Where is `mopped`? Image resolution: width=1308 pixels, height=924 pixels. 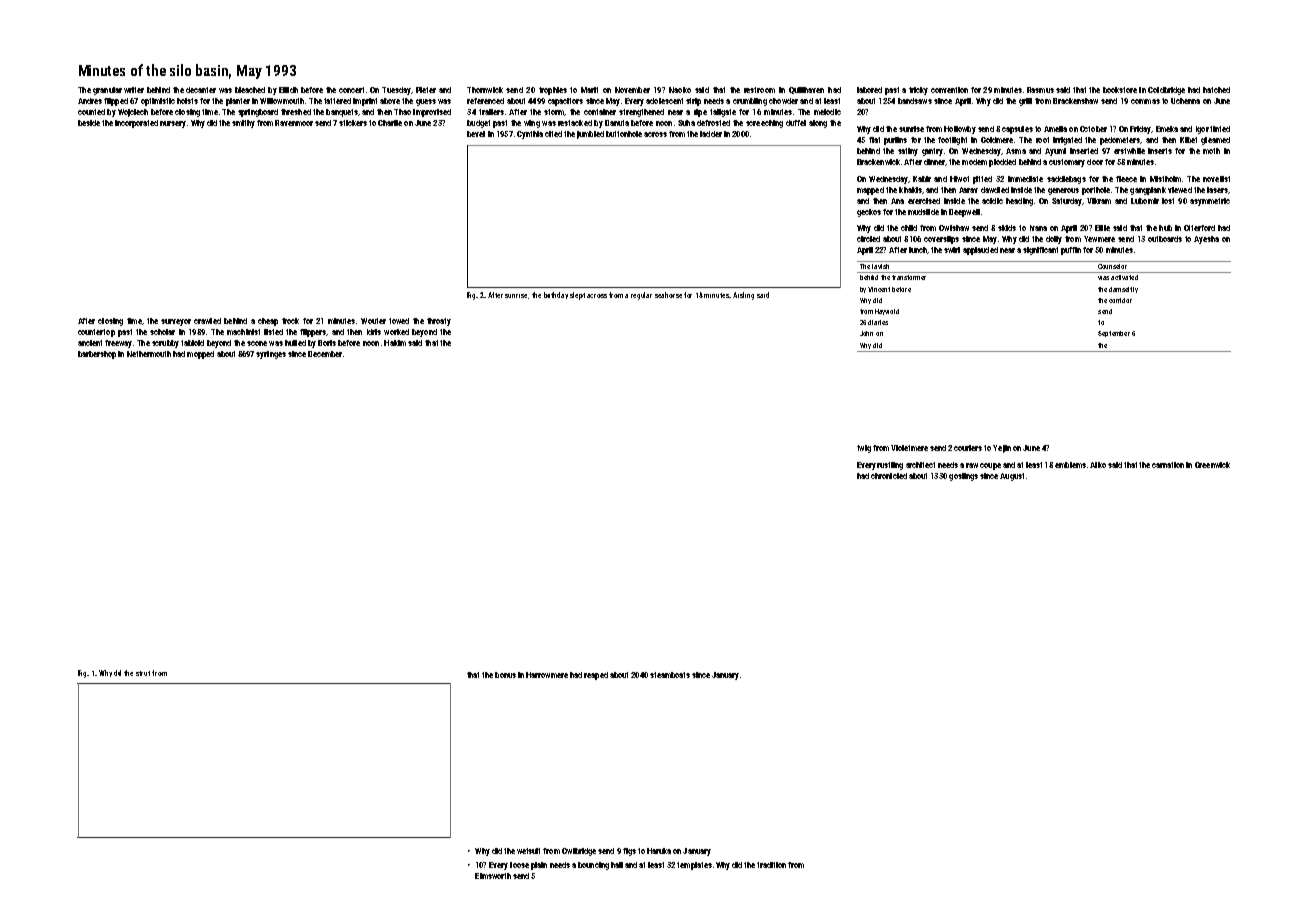 mopped is located at coordinates (200, 355).
